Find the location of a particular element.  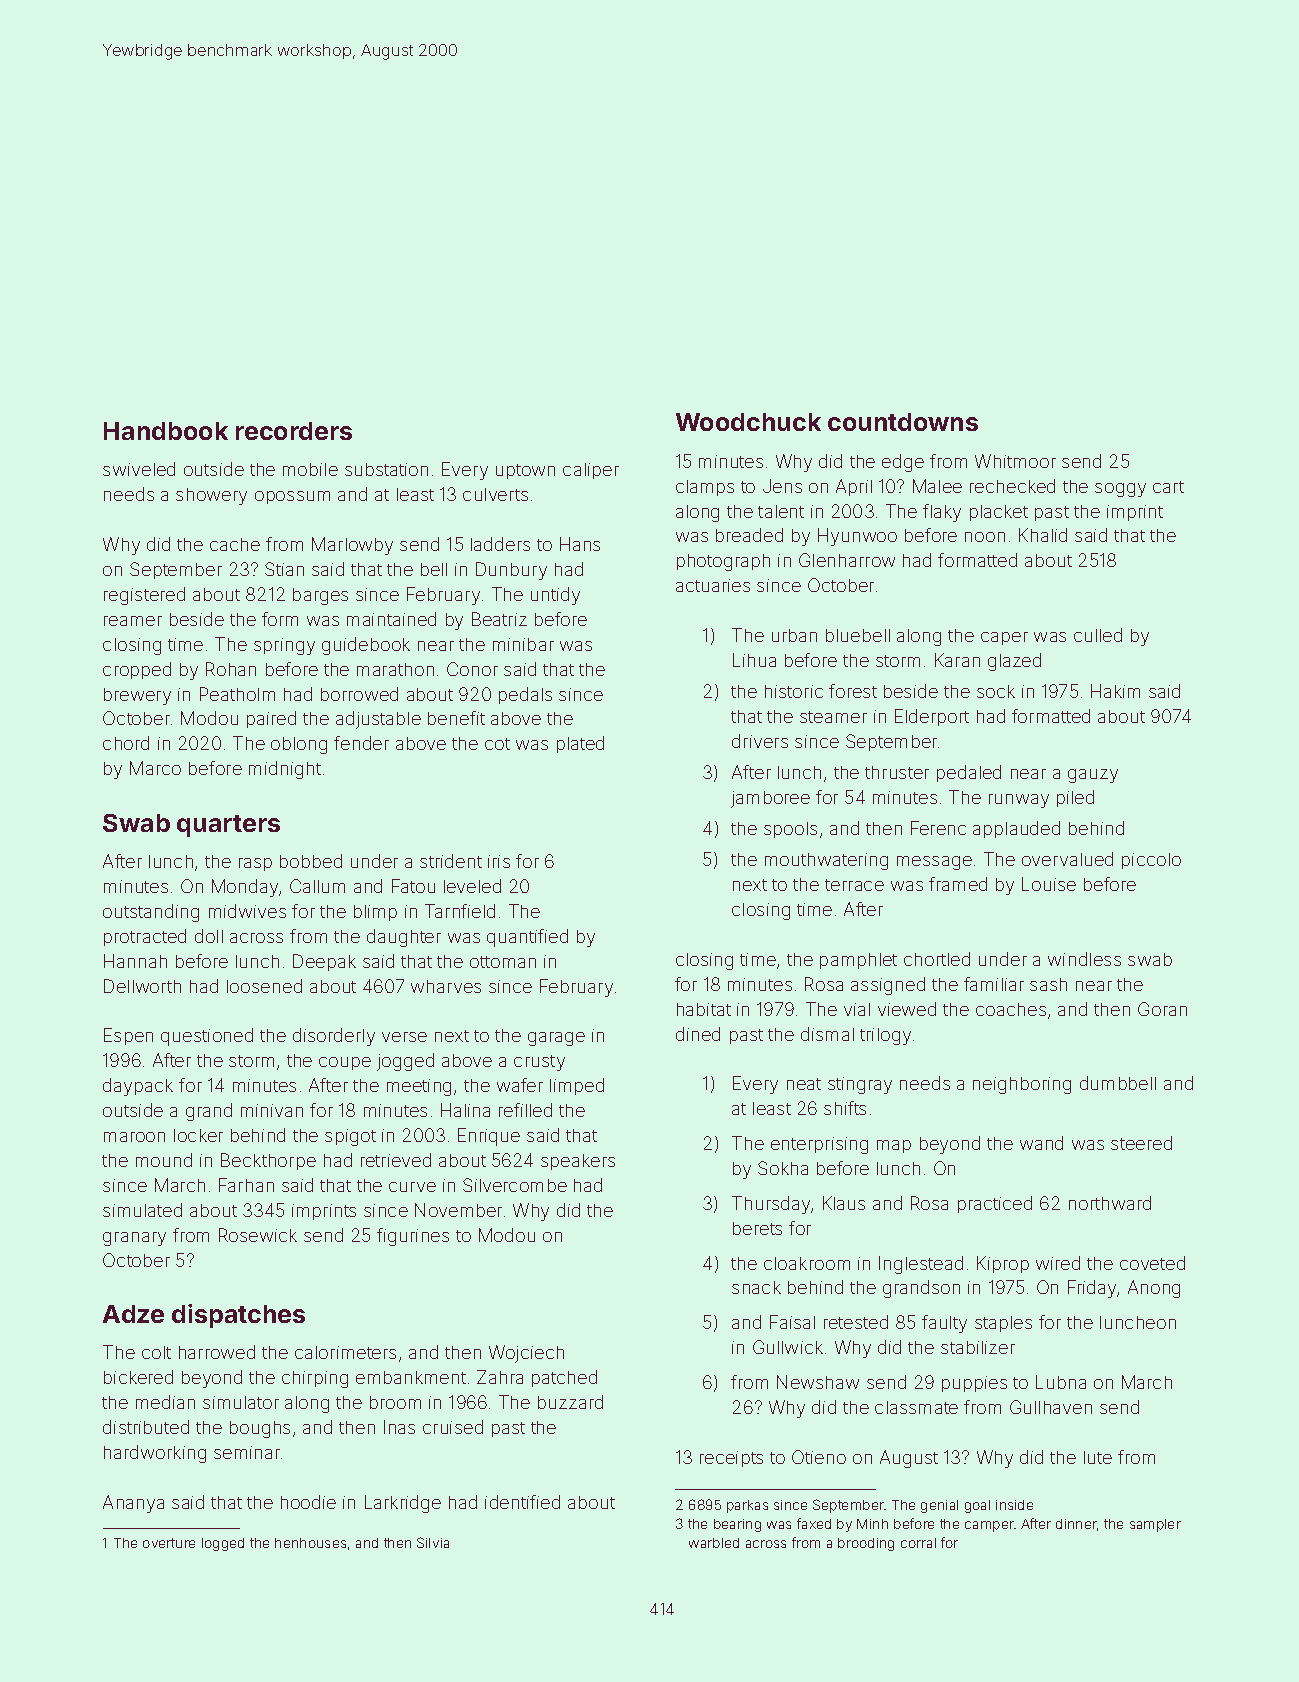

pamphlet is located at coordinates (858, 961).
